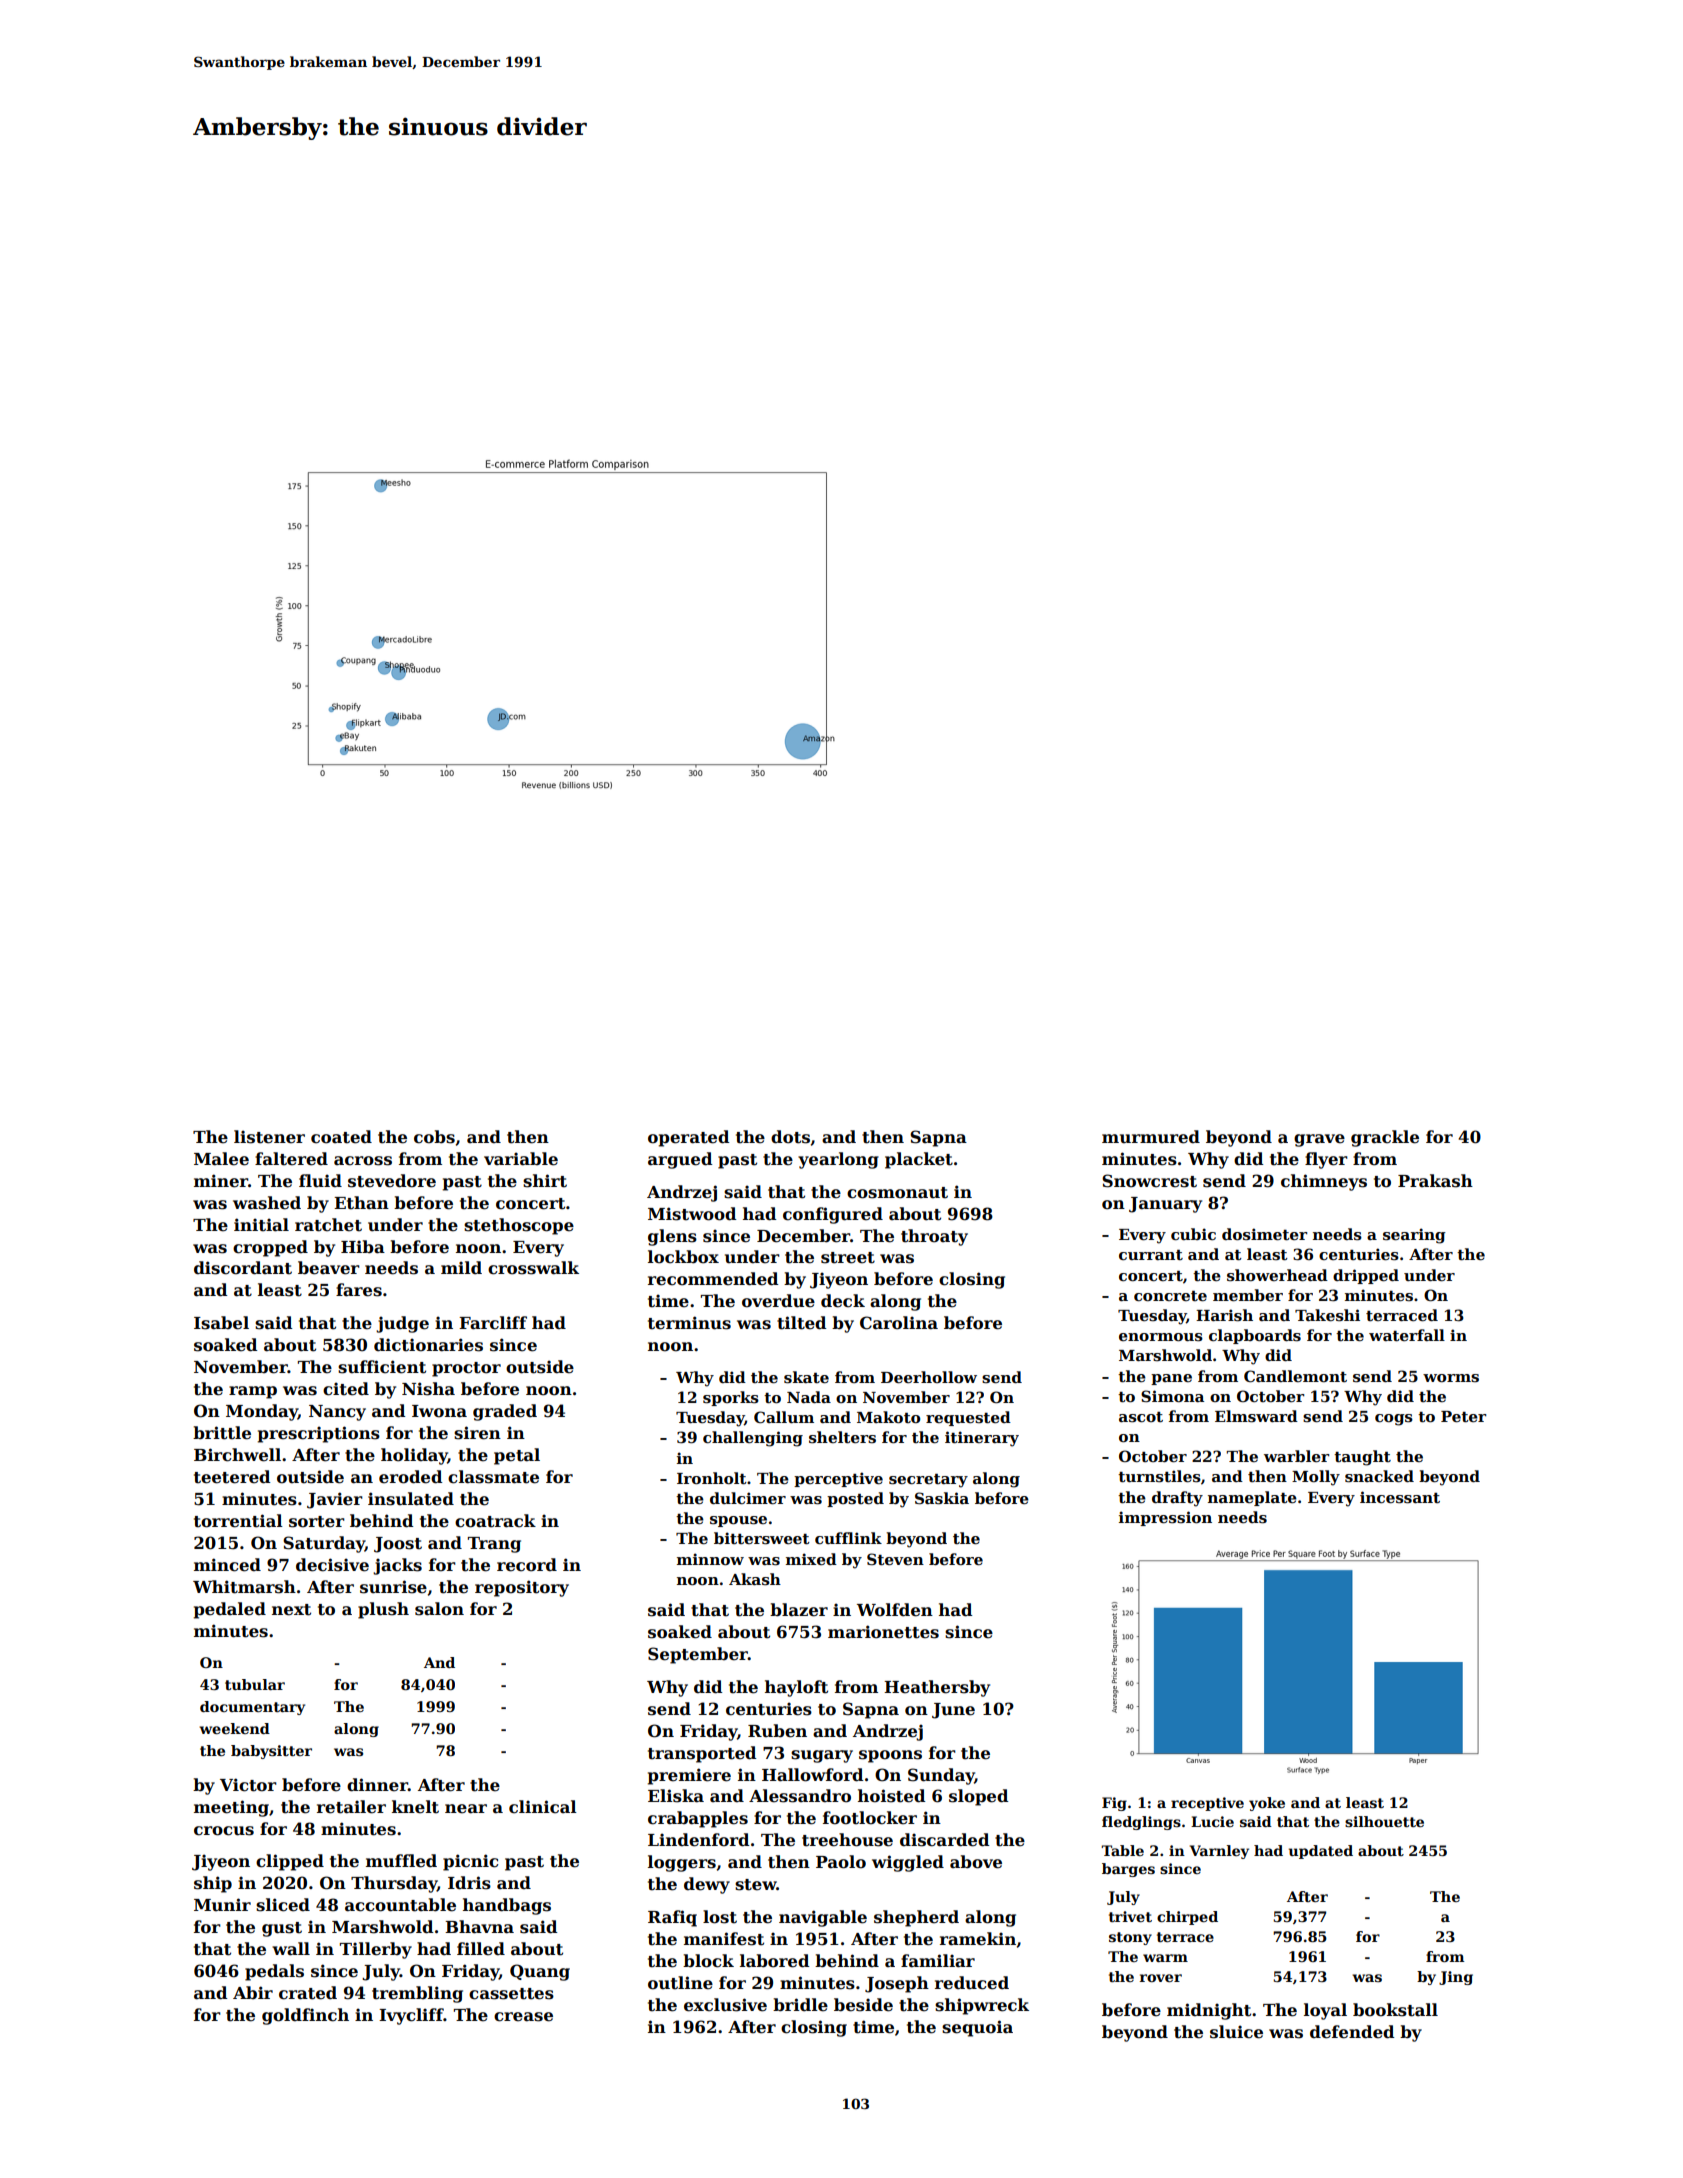 The image size is (1683, 2178). What do you see at coordinates (505, 1412) in the screenshot?
I see `graded` at bounding box center [505, 1412].
